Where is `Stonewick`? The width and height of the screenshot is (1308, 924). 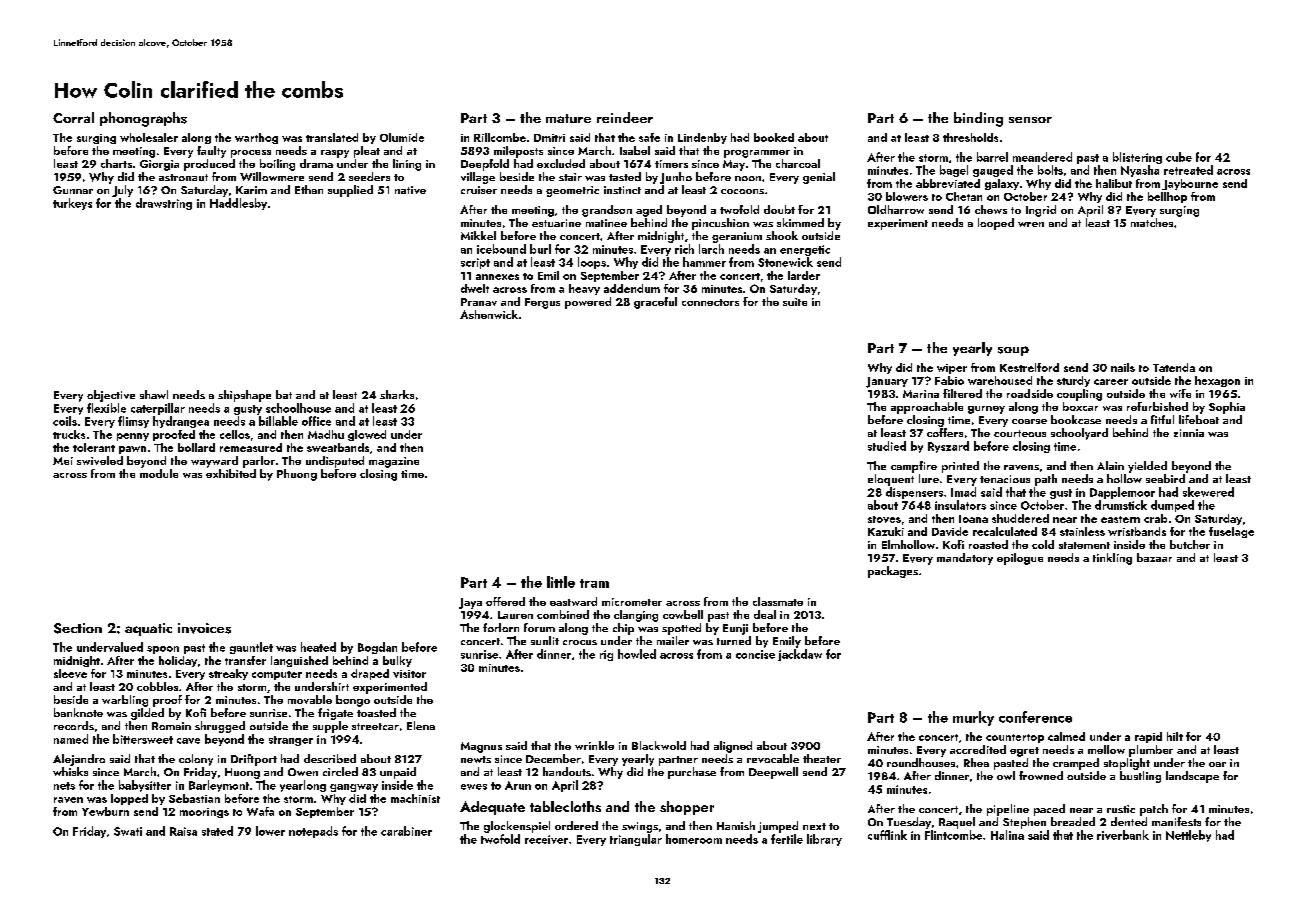 Stonewick is located at coordinates (785, 262).
